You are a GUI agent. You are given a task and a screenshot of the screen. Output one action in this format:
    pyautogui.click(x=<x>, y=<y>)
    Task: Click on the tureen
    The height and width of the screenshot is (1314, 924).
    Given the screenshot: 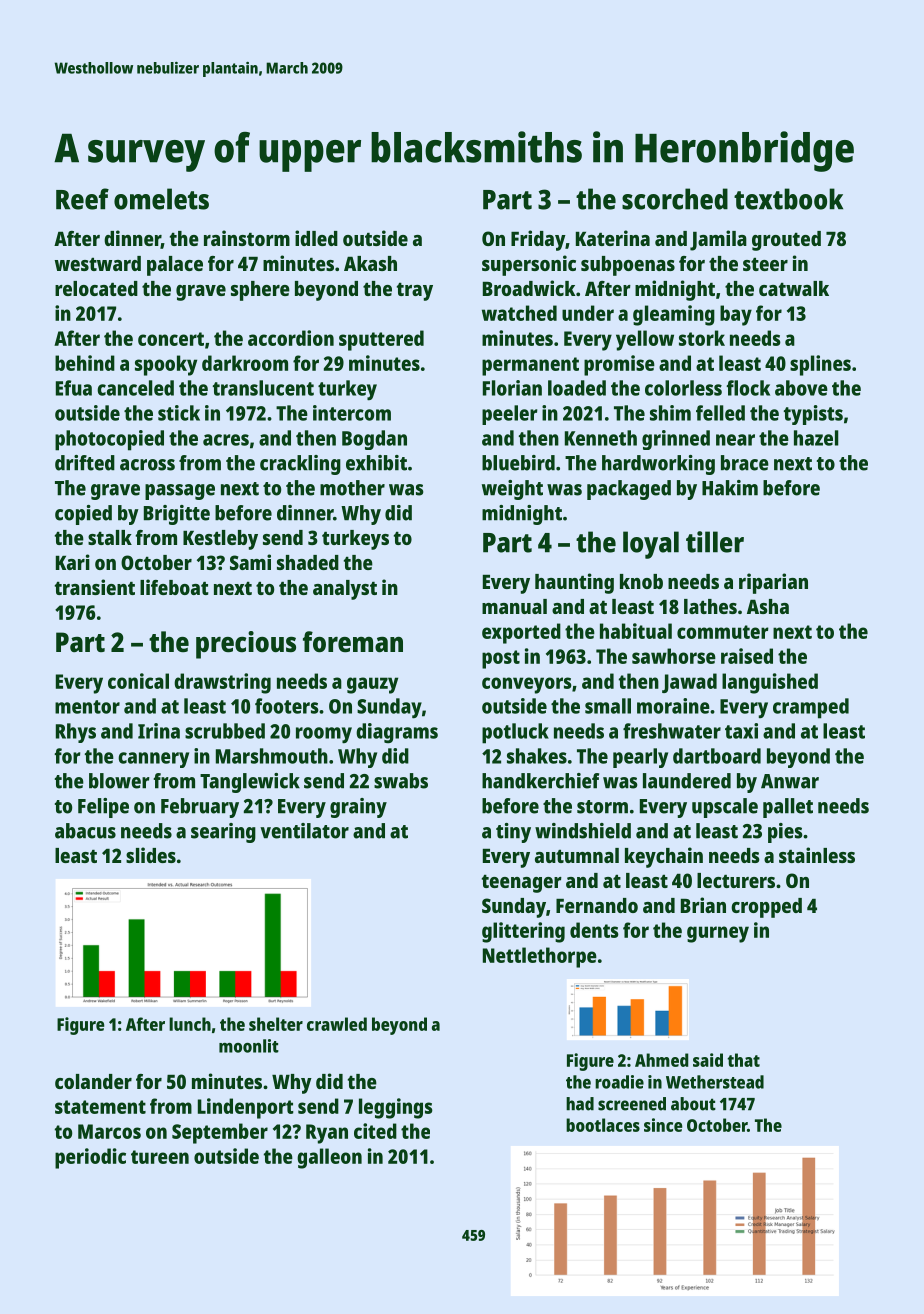 What is the action you would take?
    pyautogui.click(x=160, y=1157)
